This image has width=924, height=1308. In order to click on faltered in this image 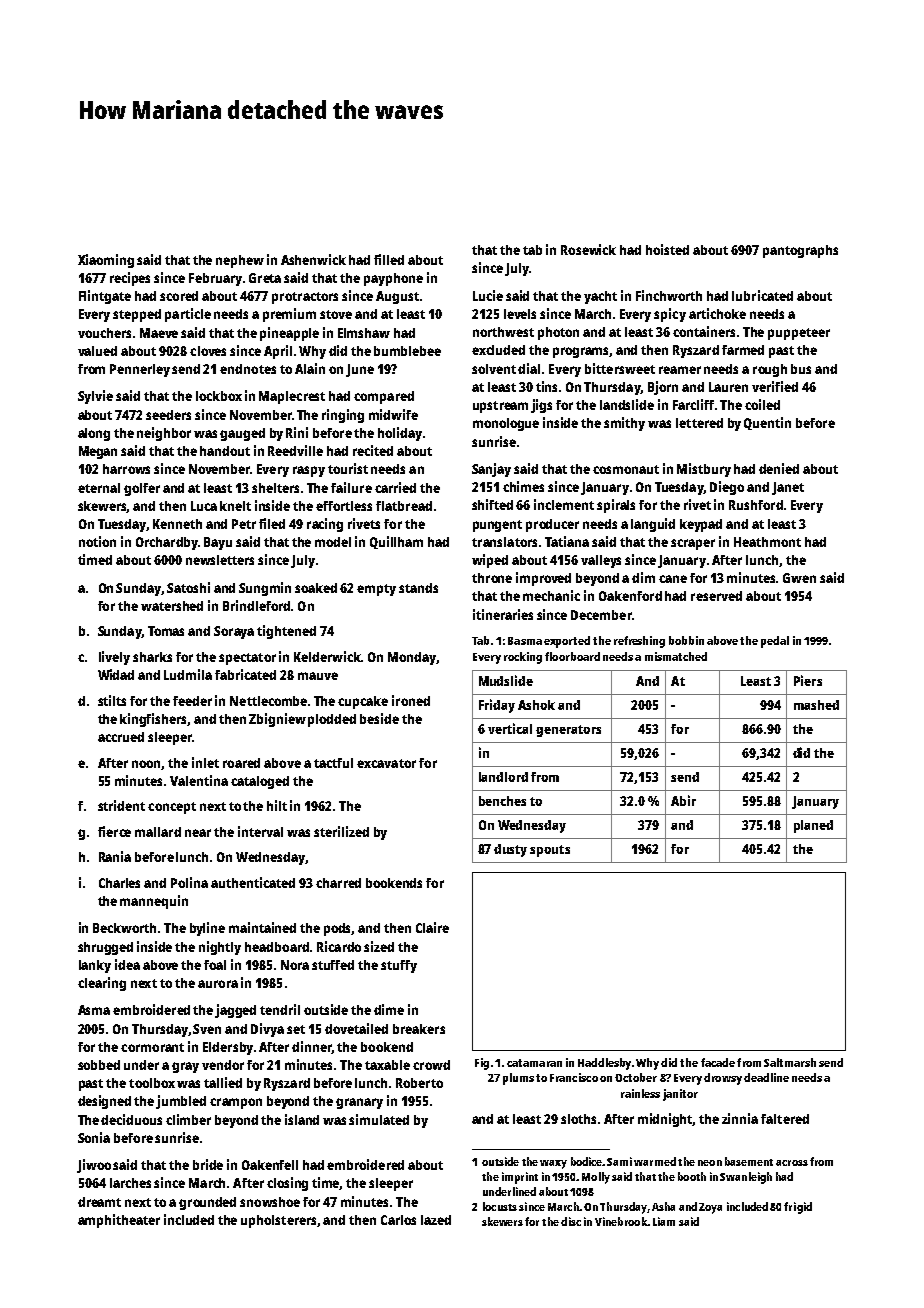, I will do `click(785, 1119)`.
